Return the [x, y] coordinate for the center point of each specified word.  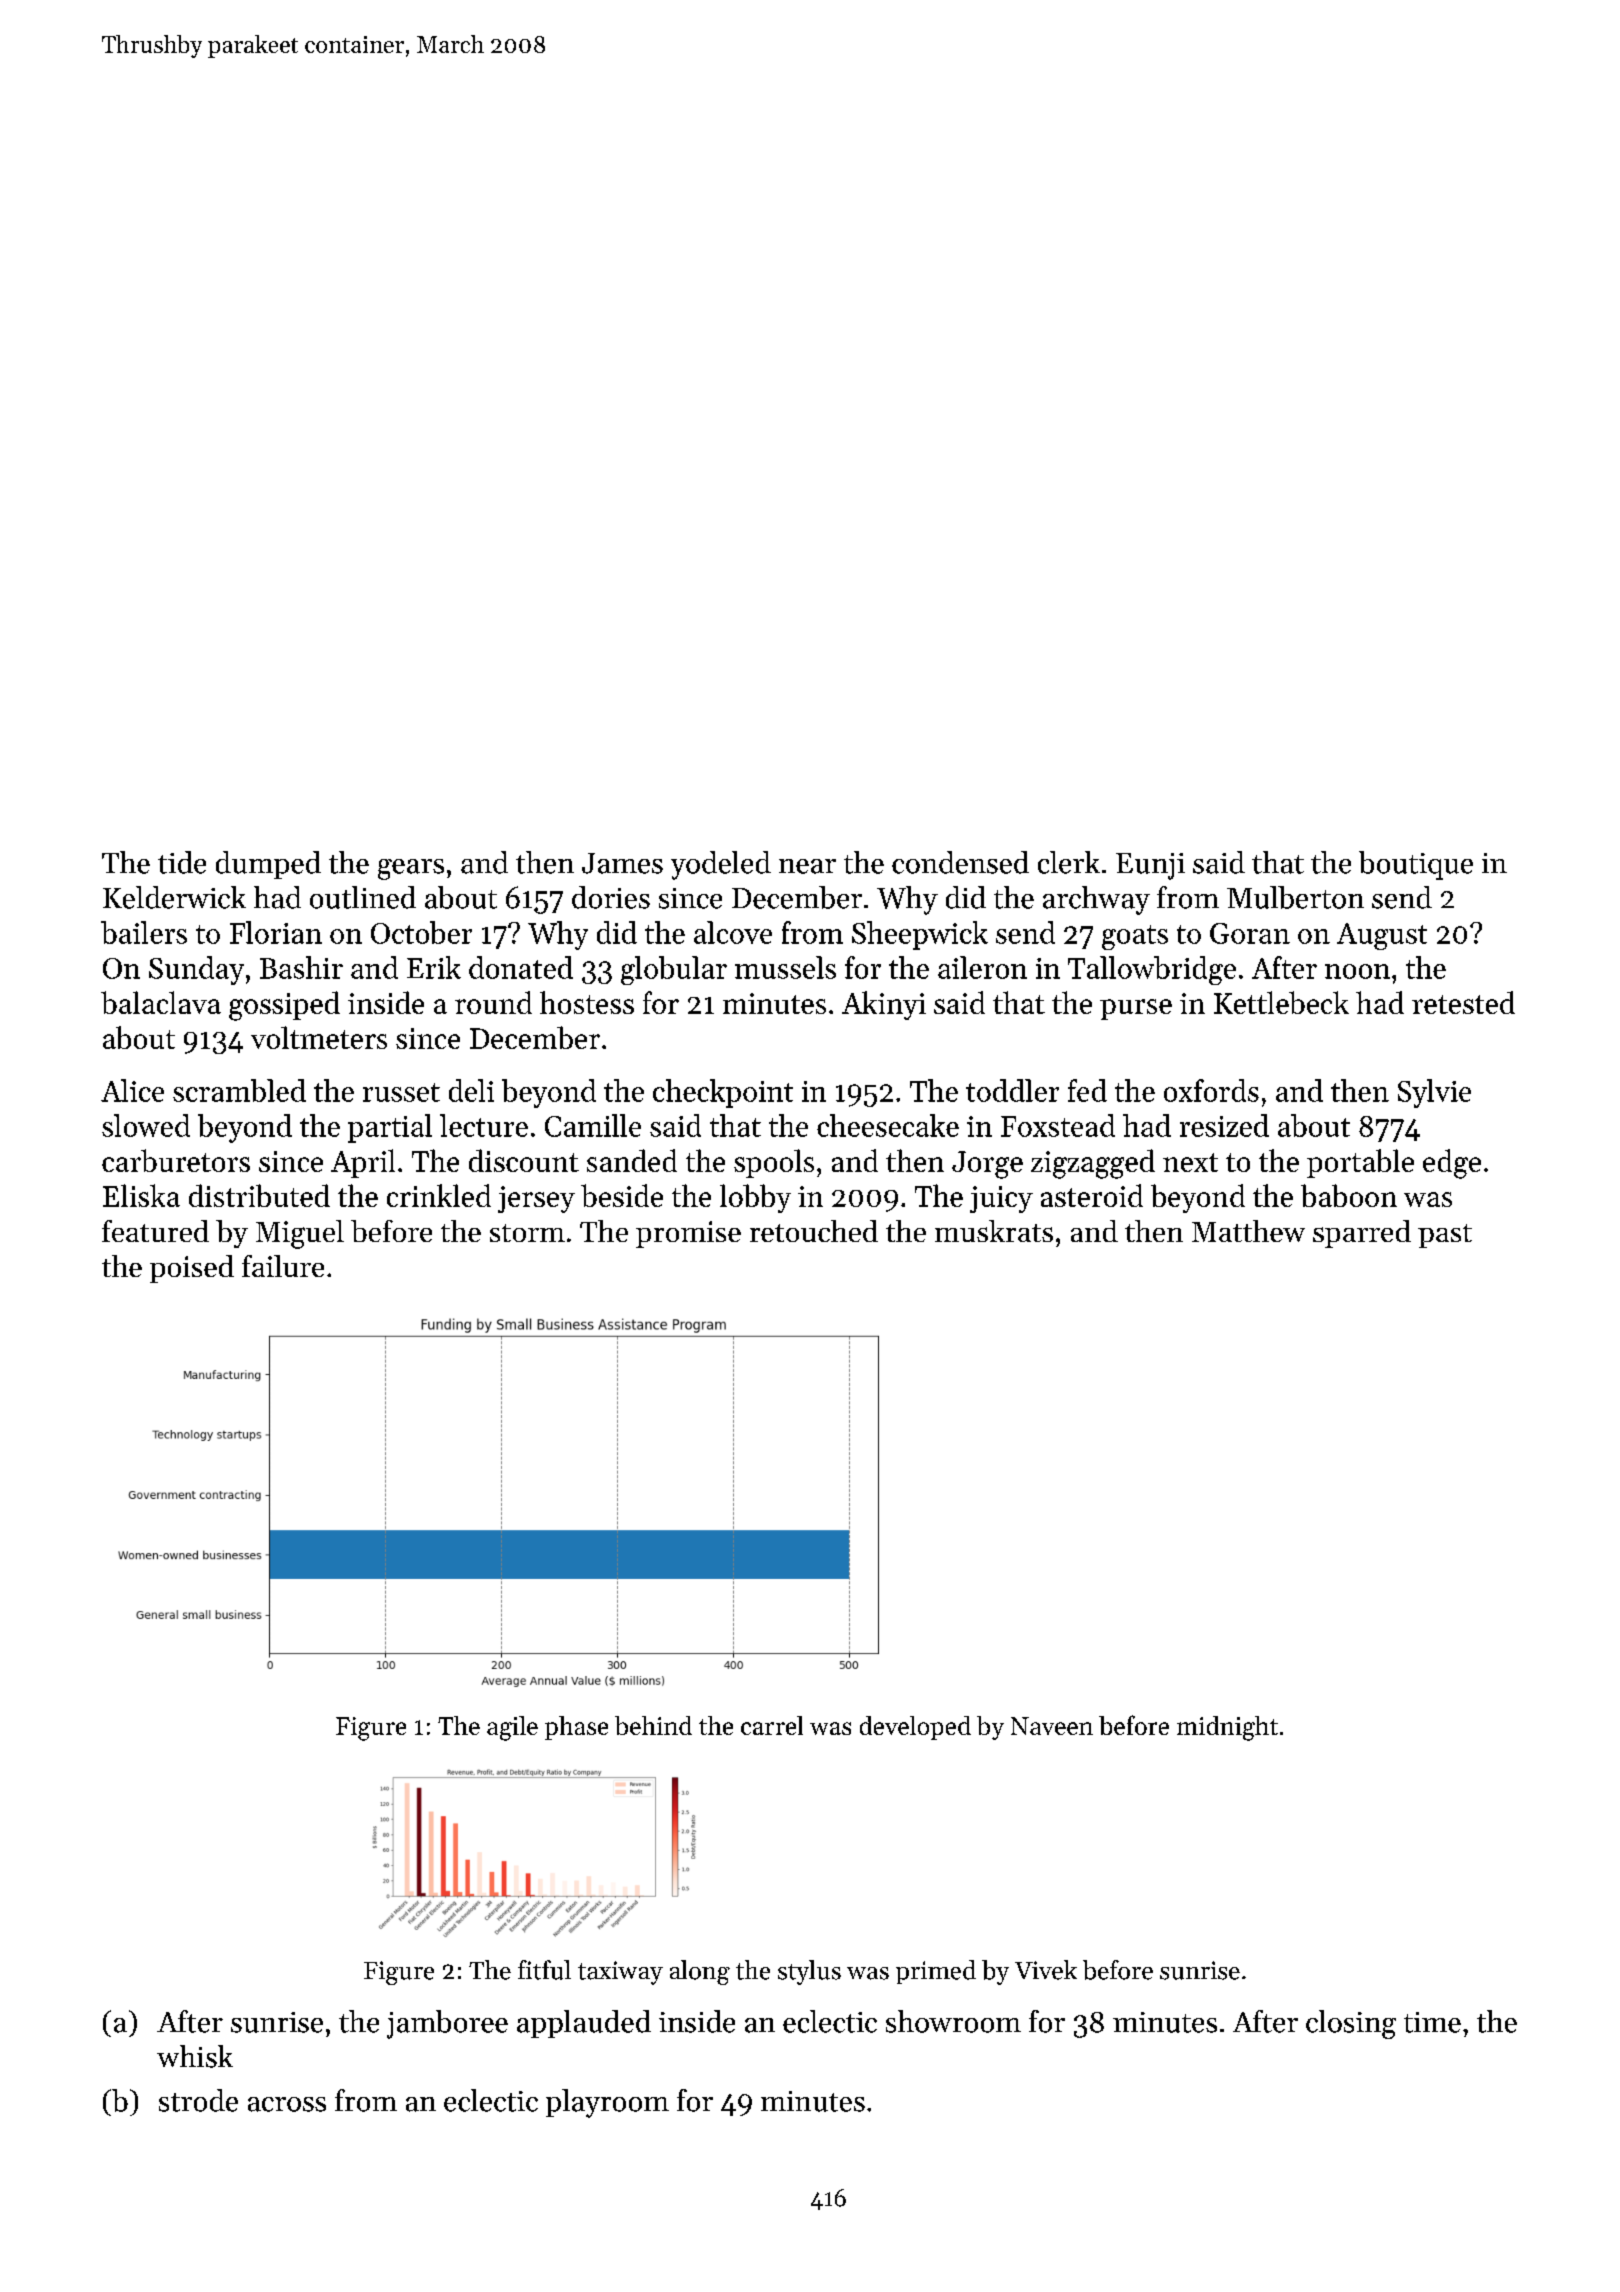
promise [688, 1234]
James [622, 863]
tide [182, 862]
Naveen [1052, 1726]
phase [576, 1728]
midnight [1227, 1728]
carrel [772, 1725]
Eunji [1150, 866]
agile [512, 1728]
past [1445, 1236]
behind [653, 1725]
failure [283, 1266]
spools [774, 1163]
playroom [607, 2103]
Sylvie [1434, 1093]
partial [390, 1128]
